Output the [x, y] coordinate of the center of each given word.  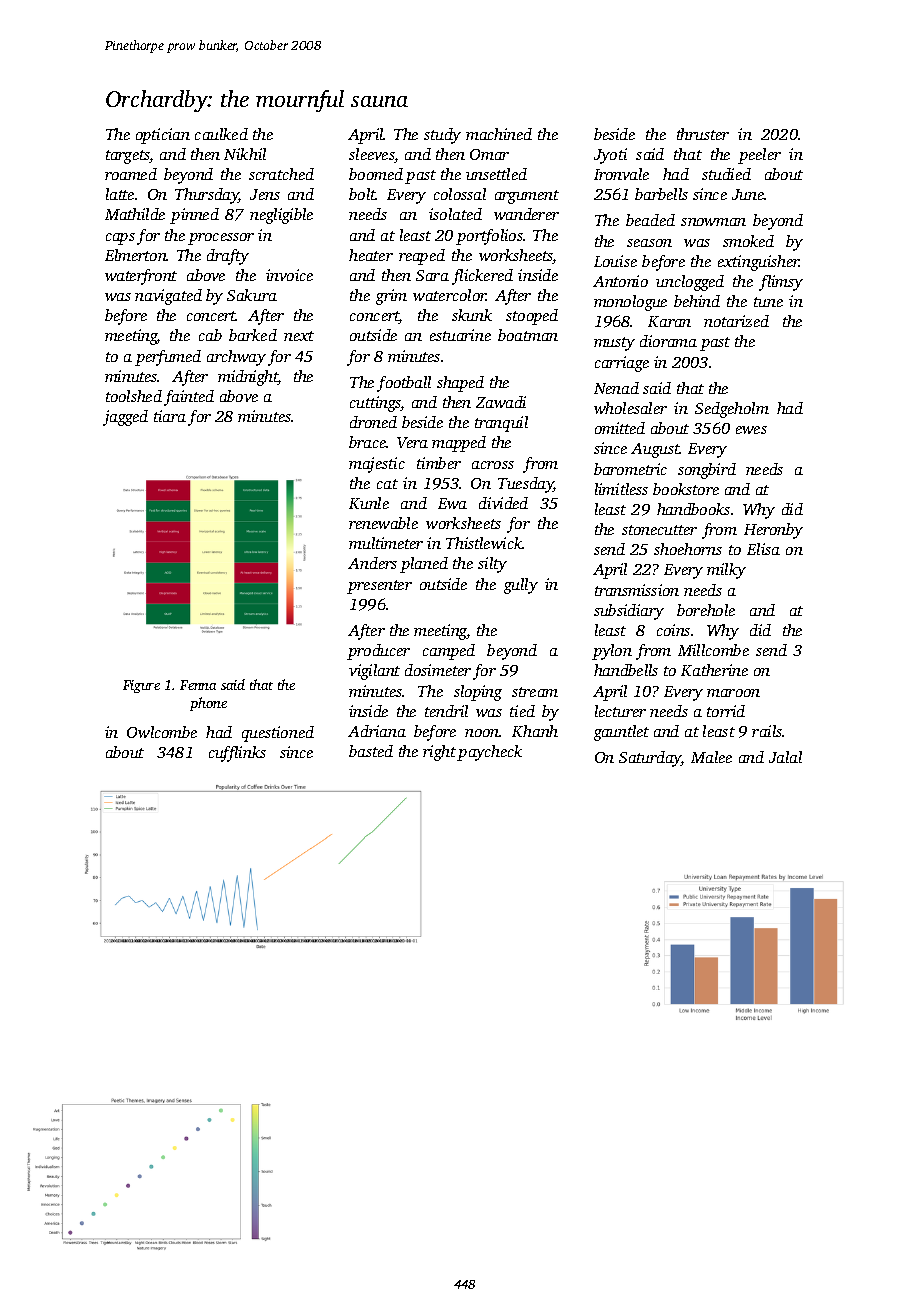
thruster [703, 134]
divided [503, 503]
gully [521, 586]
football [404, 384]
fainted [189, 398]
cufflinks [237, 754]
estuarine [460, 335]
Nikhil [245, 154]
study [442, 136]
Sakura [252, 295]
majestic [377, 465]
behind [697, 301]
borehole [706, 610]
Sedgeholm [732, 410]
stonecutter [659, 530]
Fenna [198, 685]
